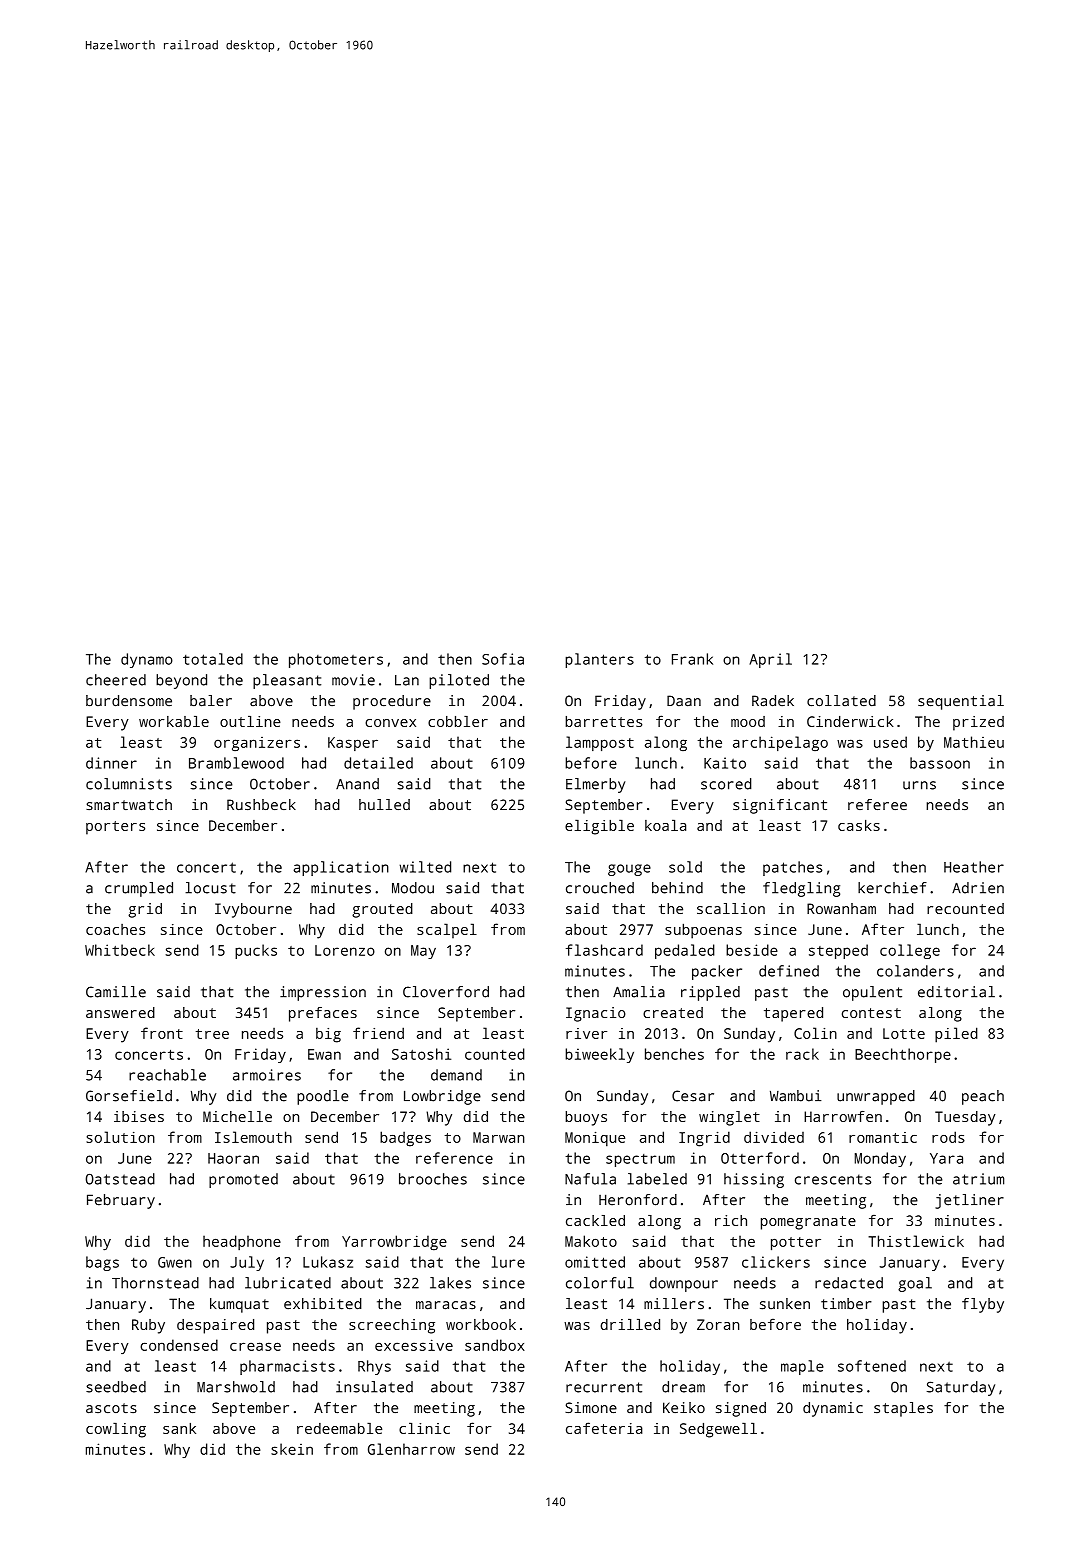 The image size is (1090, 1541). I want to click on sequential, so click(961, 702).
